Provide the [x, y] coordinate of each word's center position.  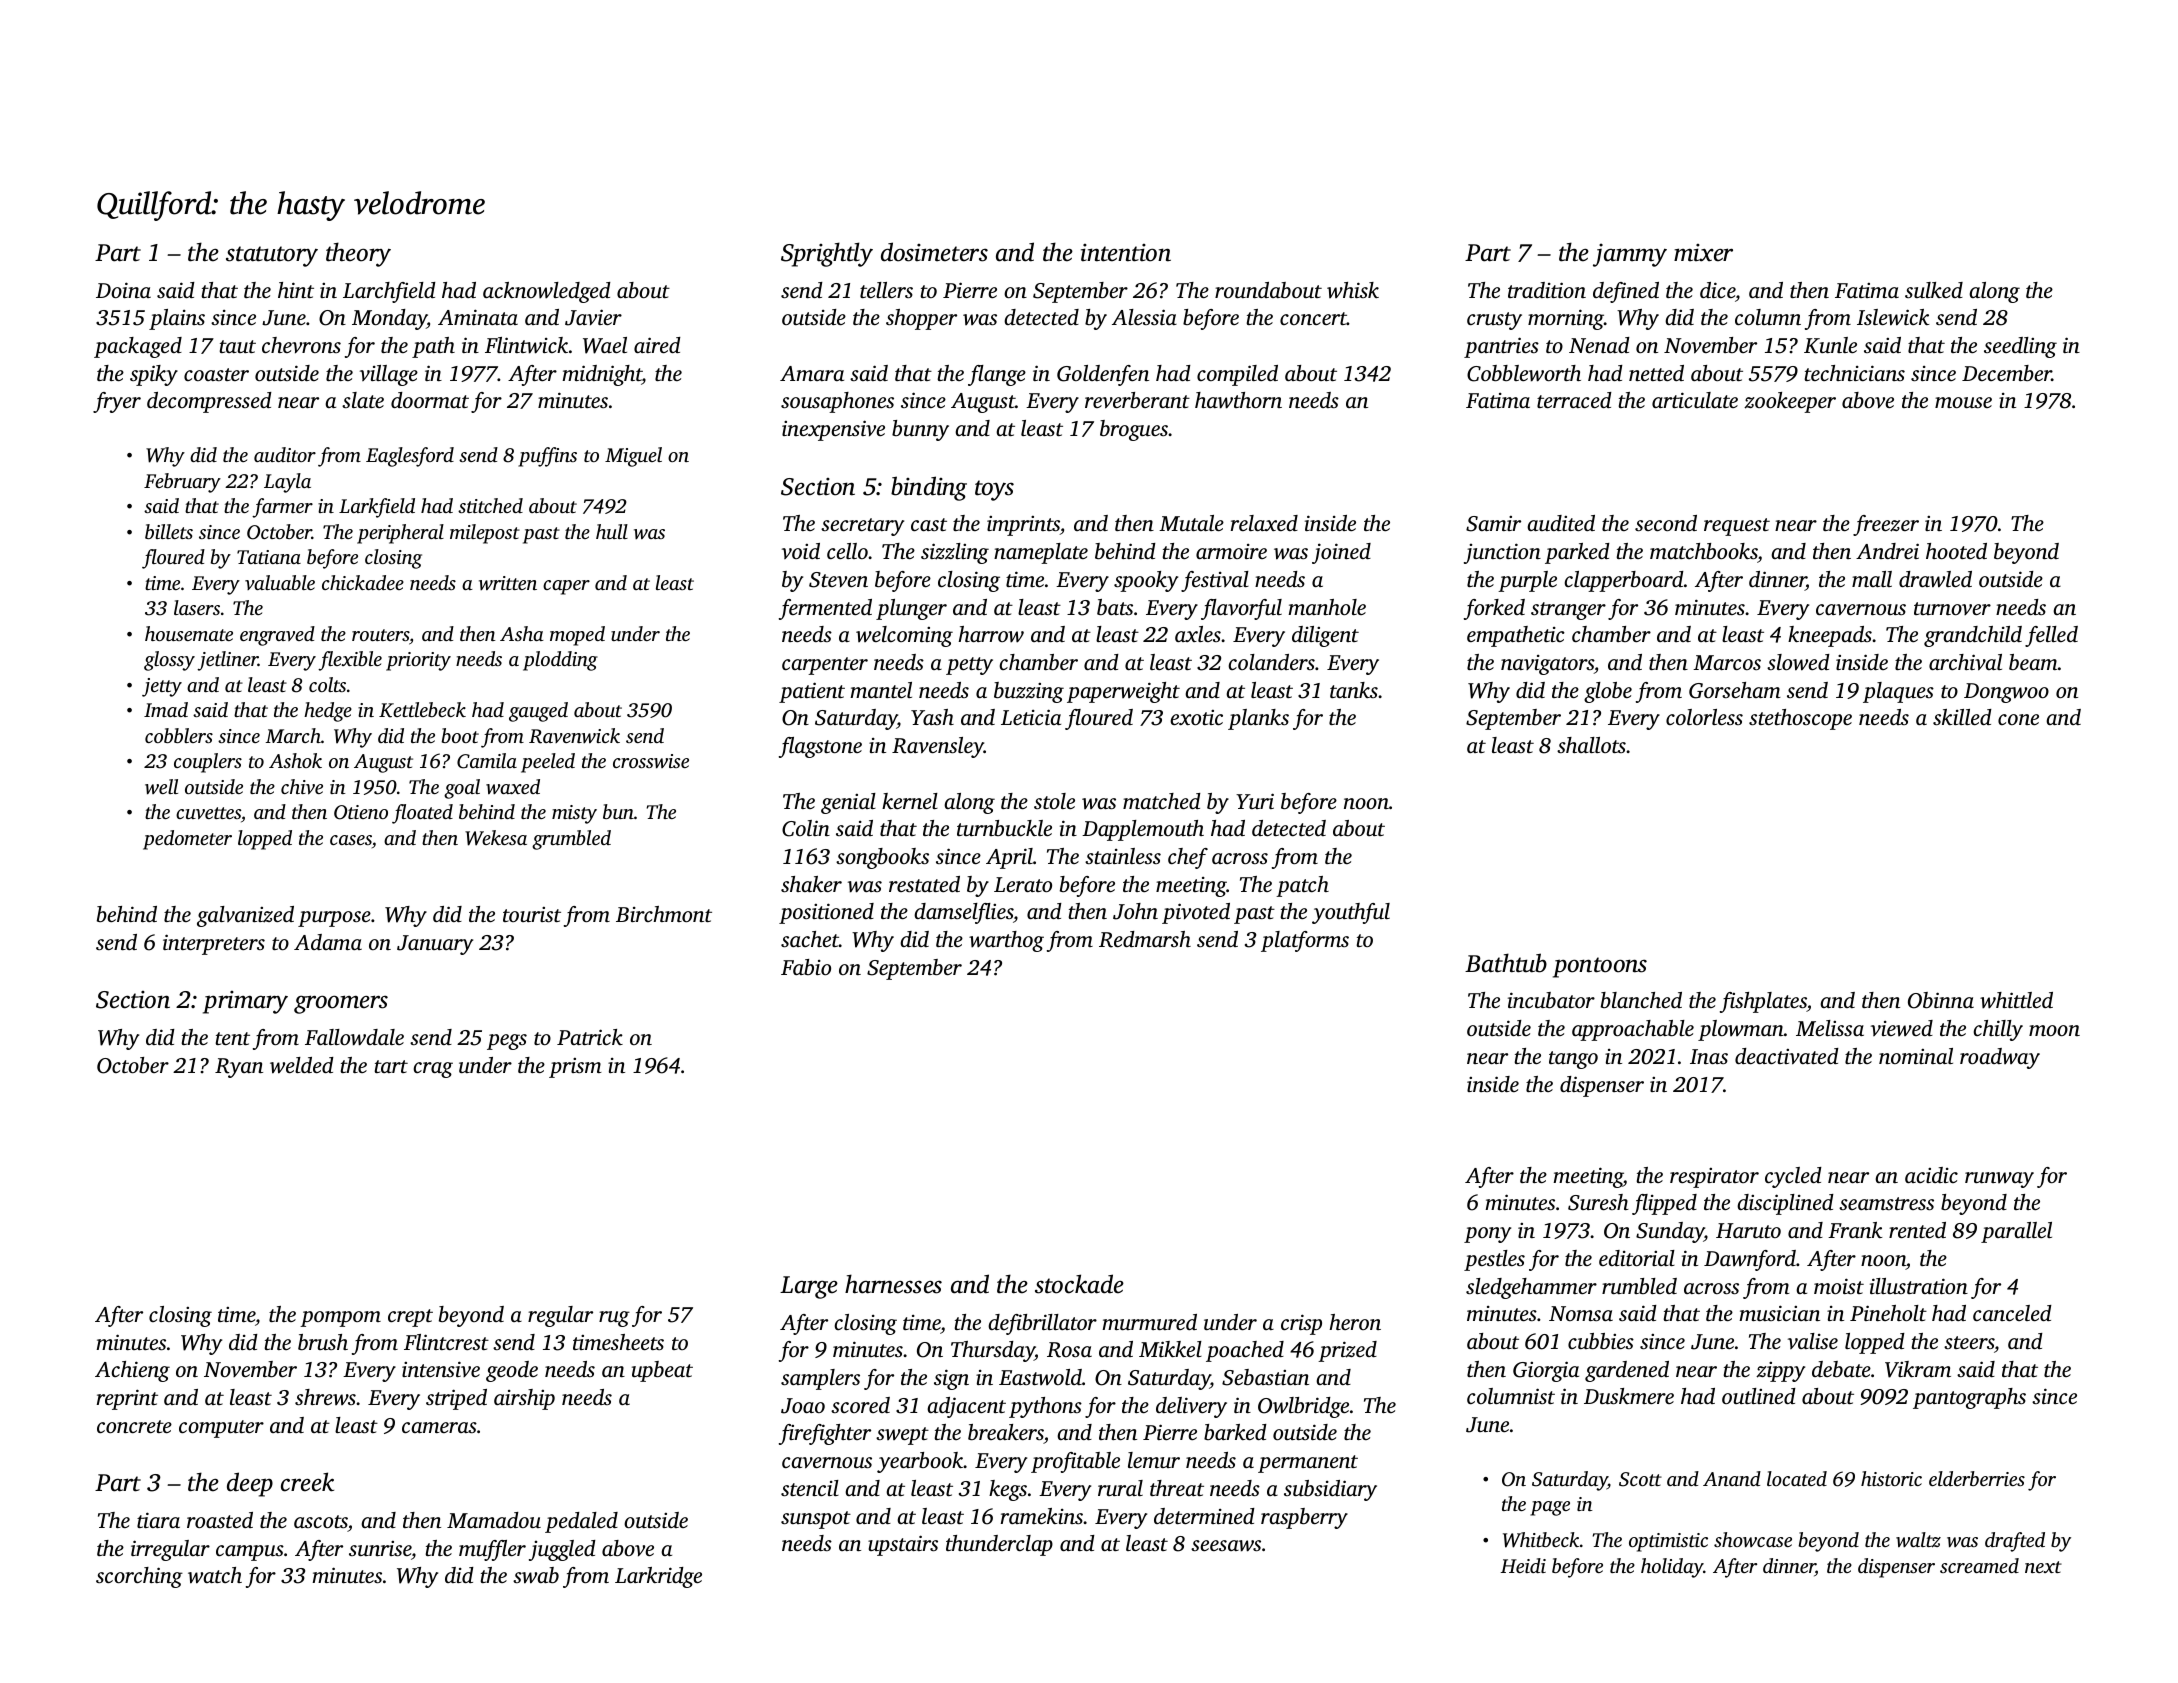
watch [215, 1575]
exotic [1196, 717]
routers [380, 635]
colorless [1704, 717]
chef [1188, 858]
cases [351, 840]
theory [358, 254]
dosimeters [934, 252]
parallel [2016, 1232]
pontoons [1600, 967]
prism [575, 1068]
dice [1717, 290]
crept [410, 1318]
